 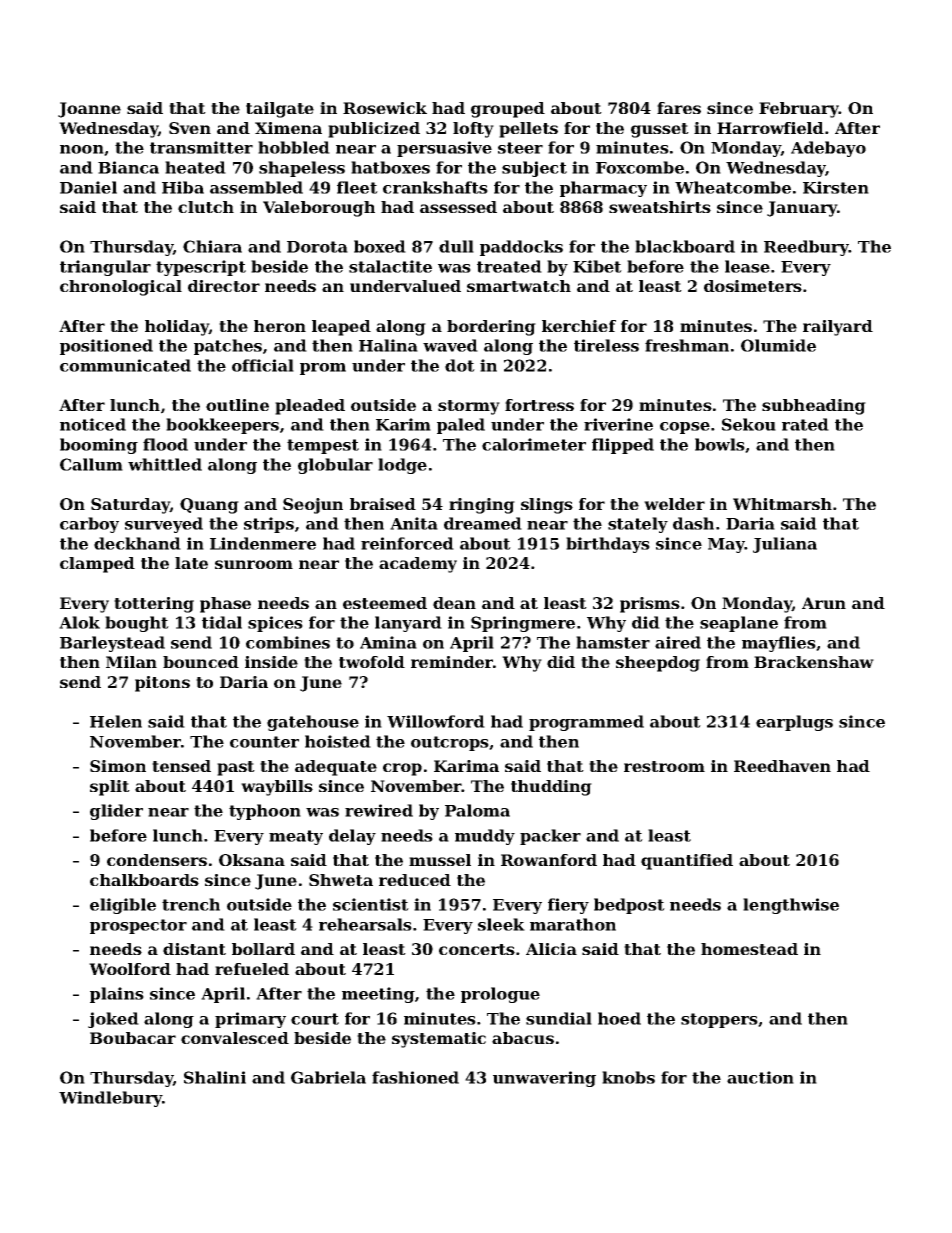 I want to click on lengthwise, so click(x=791, y=906).
